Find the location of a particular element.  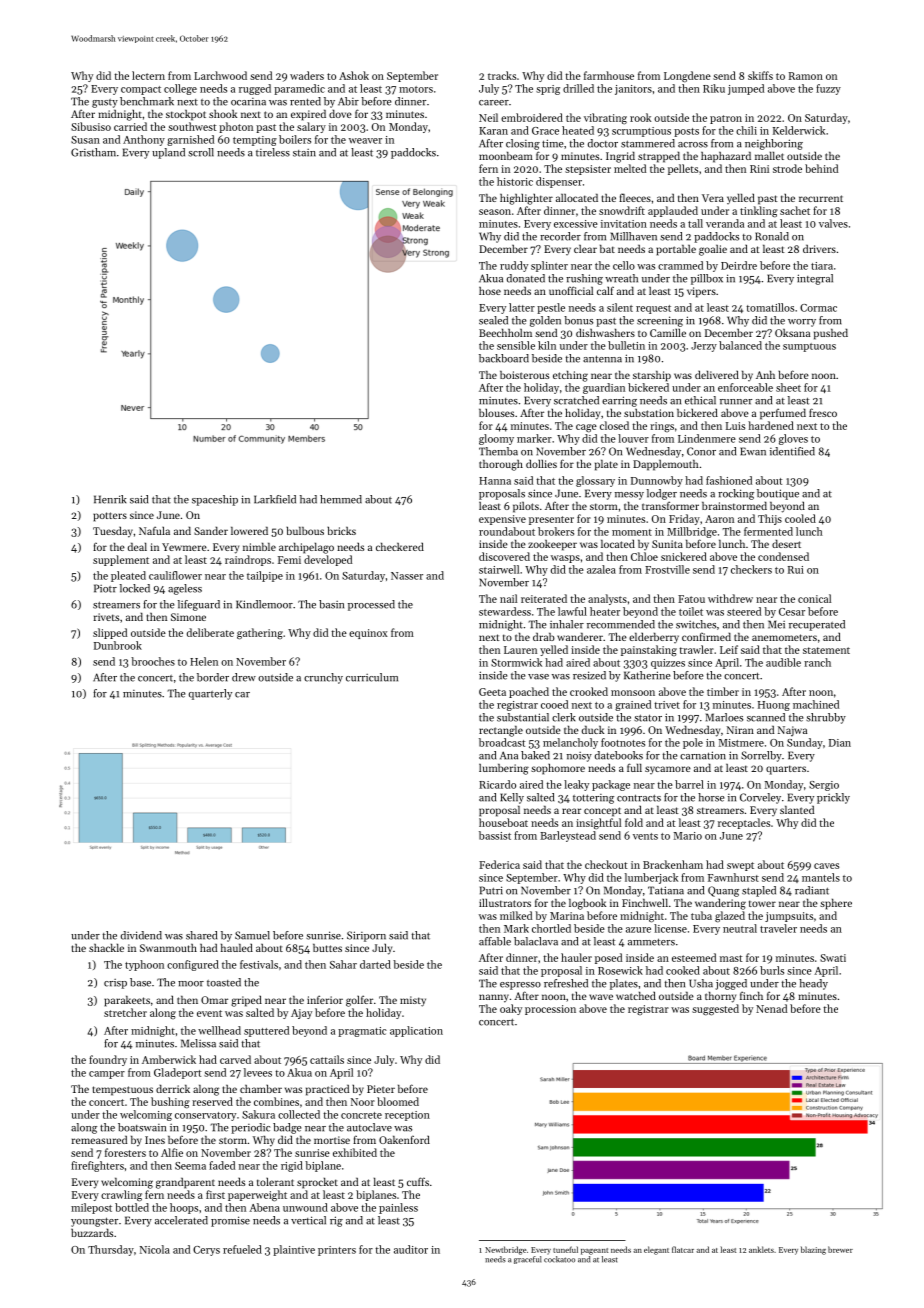

weaver is located at coordinates (365, 141).
